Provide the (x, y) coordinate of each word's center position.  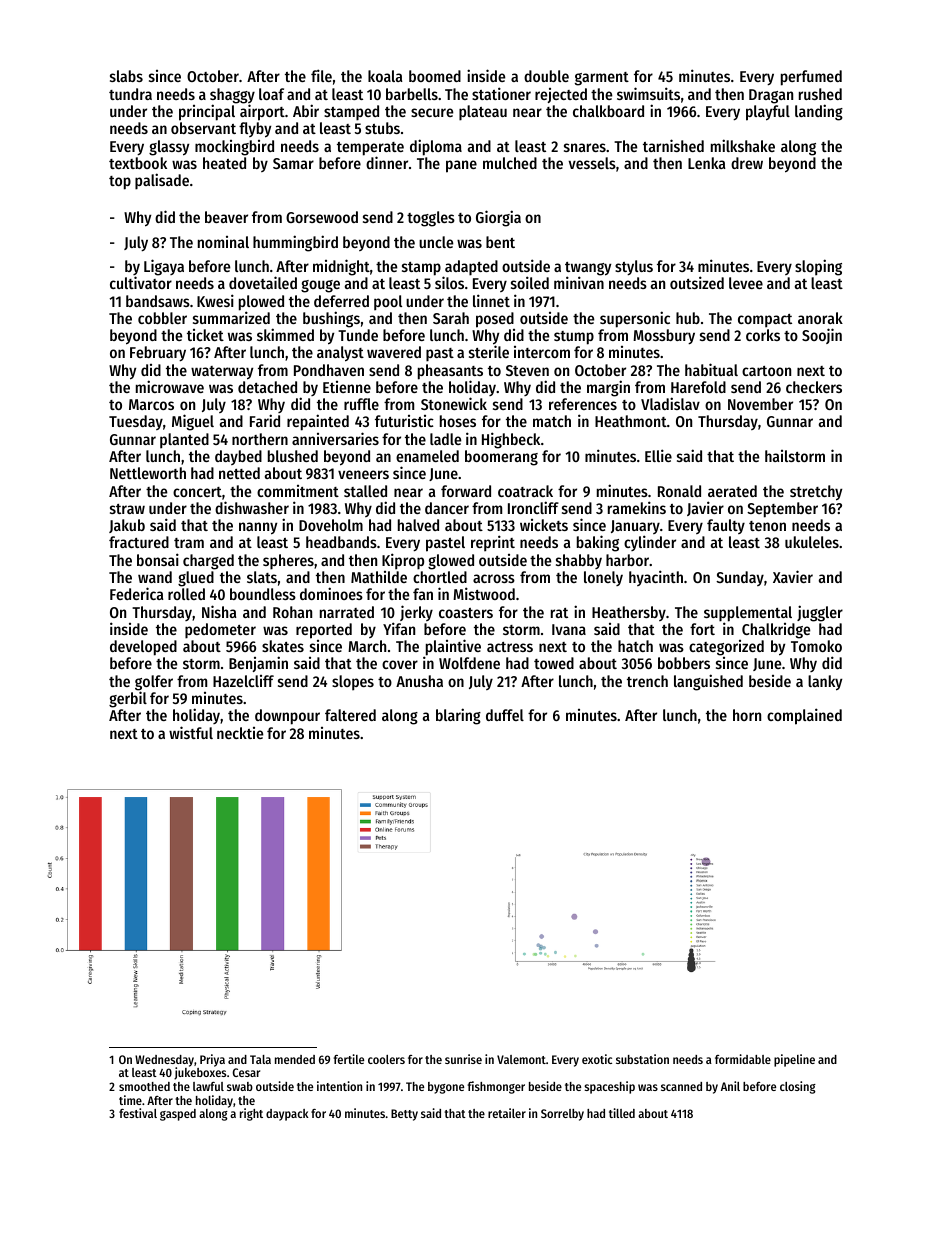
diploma (436, 147)
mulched (510, 163)
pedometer (220, 631)
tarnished (673, 145)
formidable (743, 1059)
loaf (271, 94)
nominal (223, 242)
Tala (260, 1059)
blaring (458, 716)
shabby (579, 561)
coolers (386, 1059)
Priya (212, 1060)
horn (747, 715)
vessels (592, 163)
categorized (726, 648)
